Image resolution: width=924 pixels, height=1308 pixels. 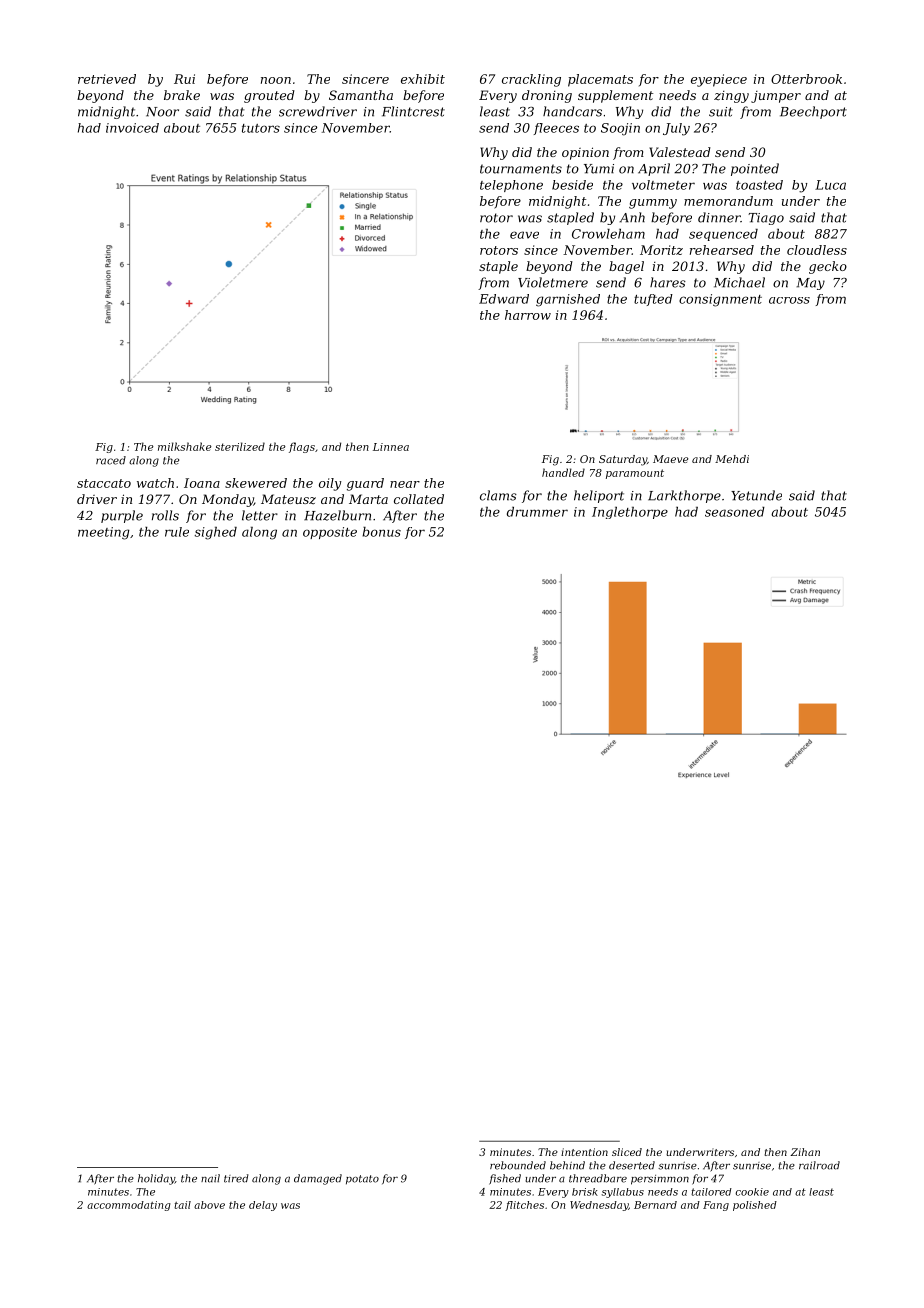 What do you see at coordinates (719, 80) in the screenshot?
I see `eyepiece` at bounding box center [719, 80].
